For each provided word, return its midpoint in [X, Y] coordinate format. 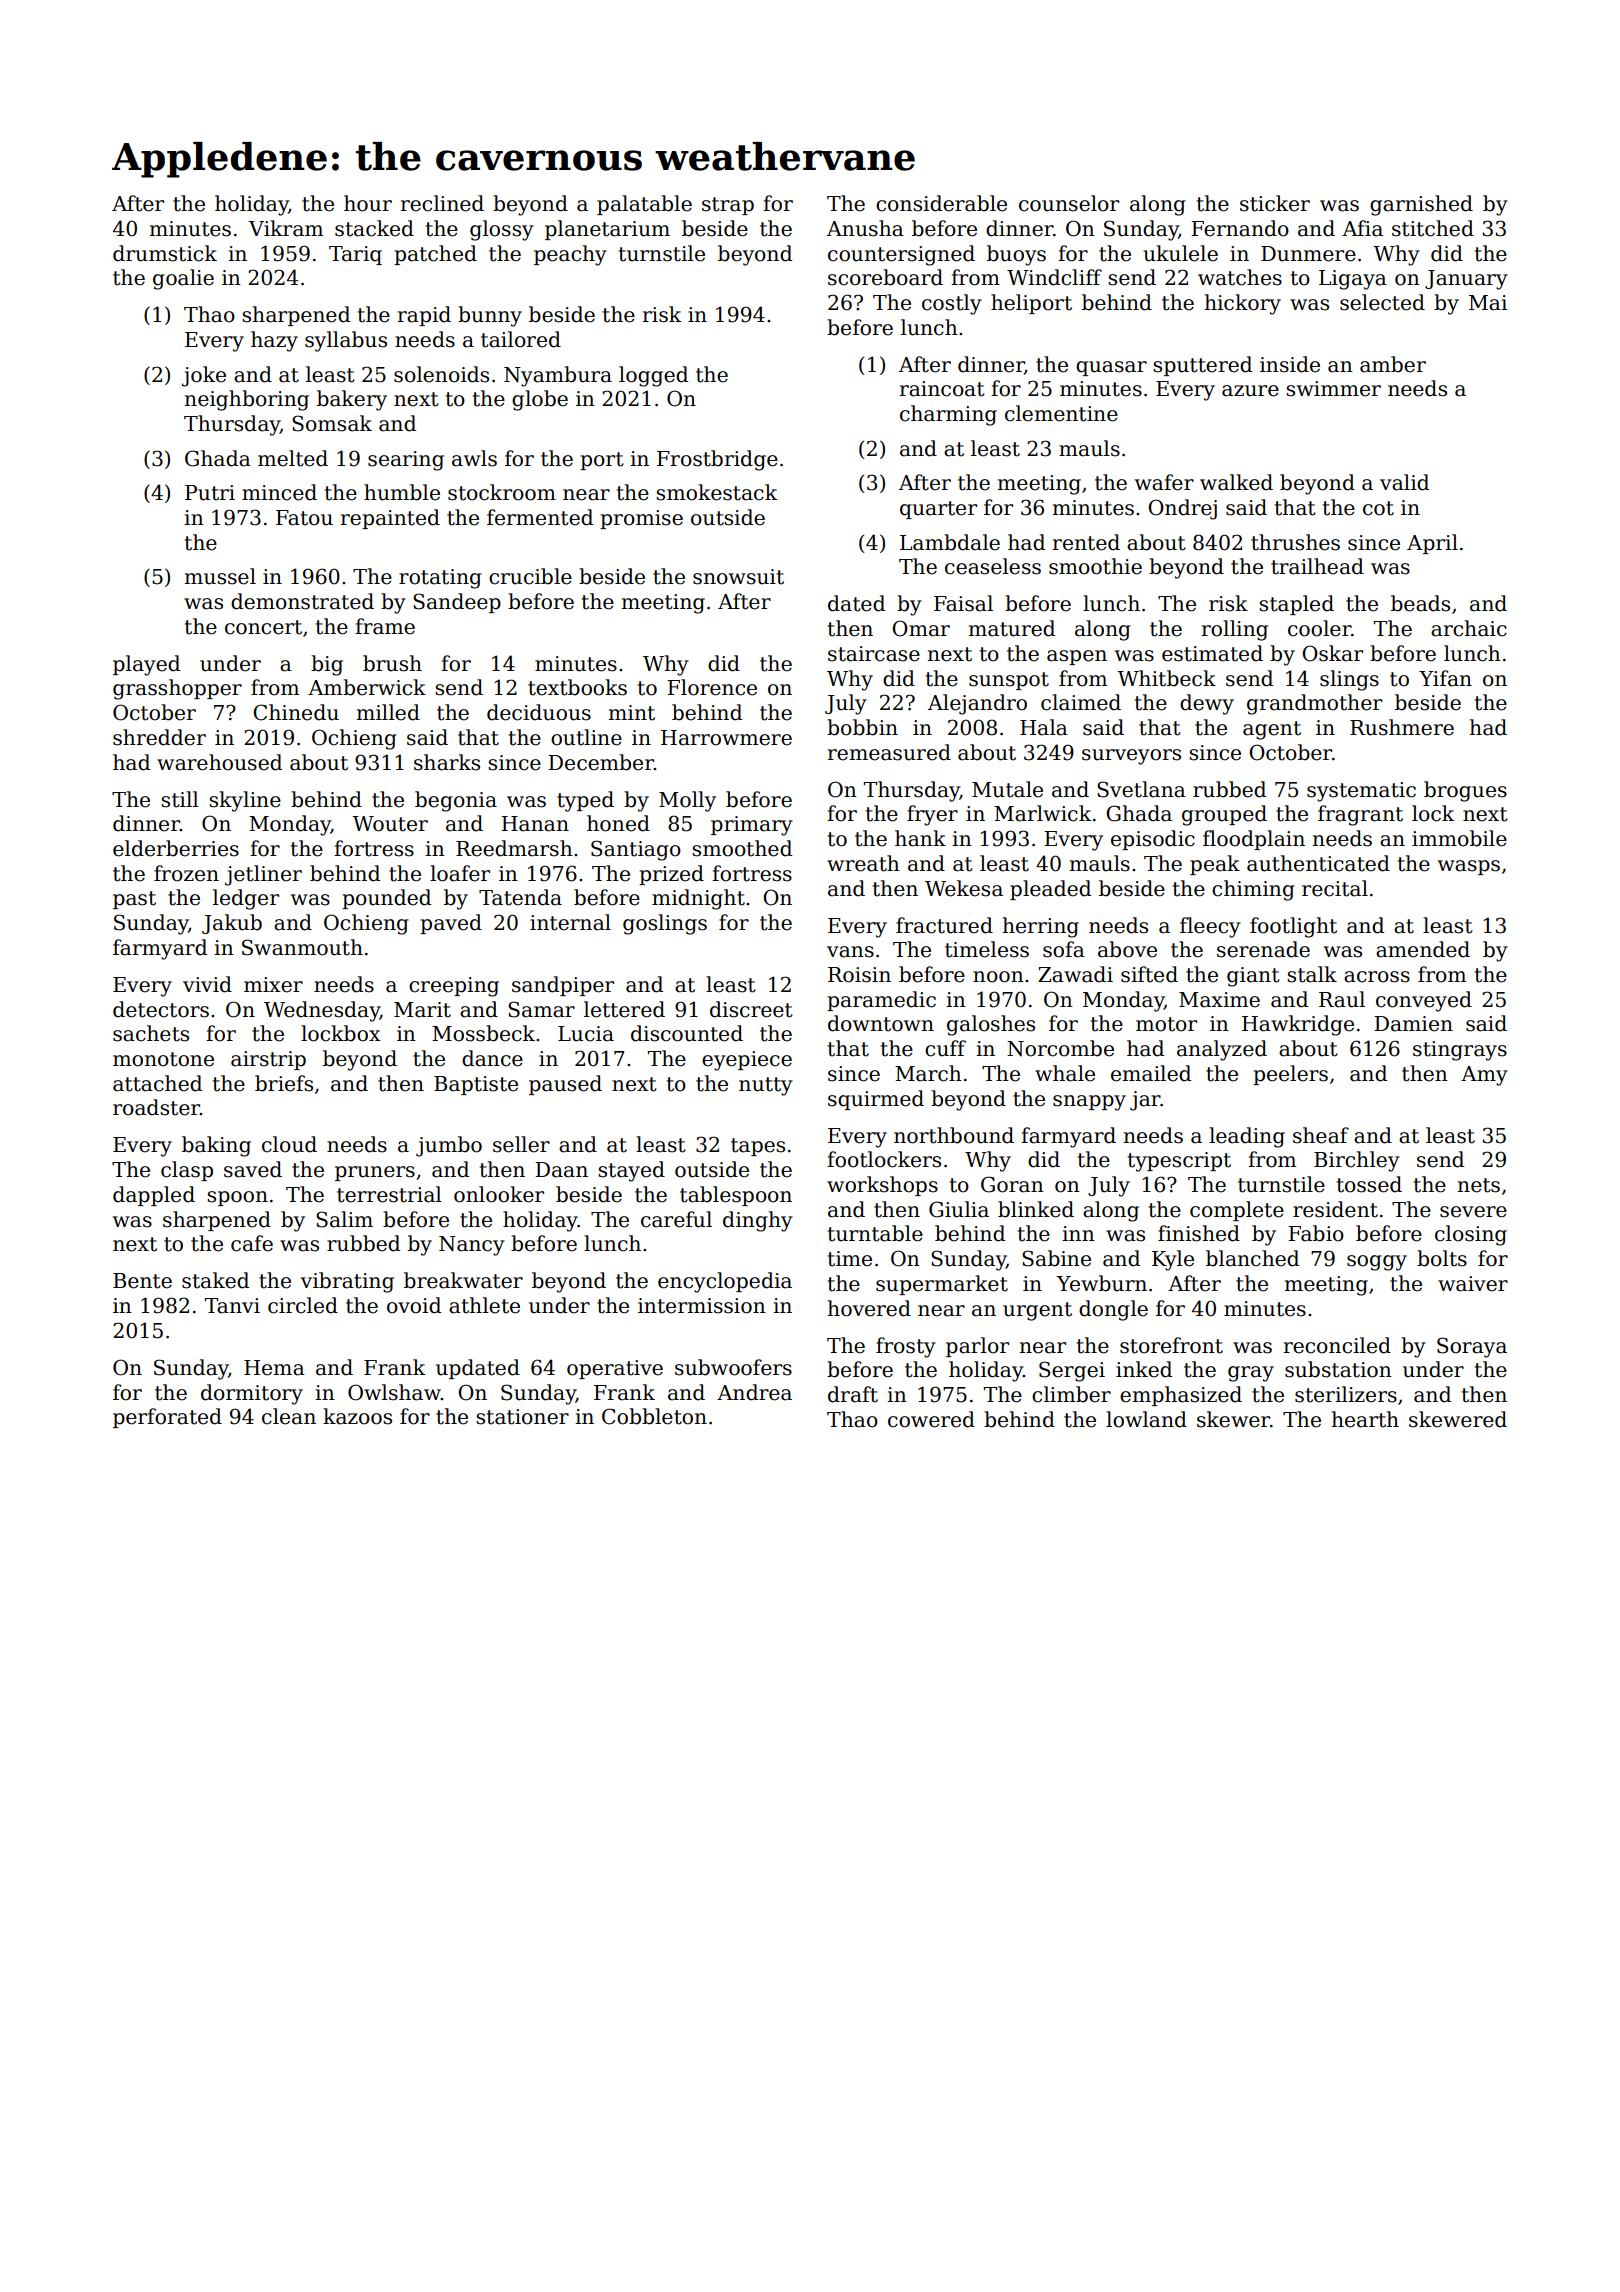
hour [368, 203]
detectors [161, 1009]
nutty [766, 1086]
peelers [1290, 1075]
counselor [1069, 203]
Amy [1484, 1076]
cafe [252, 1243]
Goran [1012, 1184]
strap [728, 206]
